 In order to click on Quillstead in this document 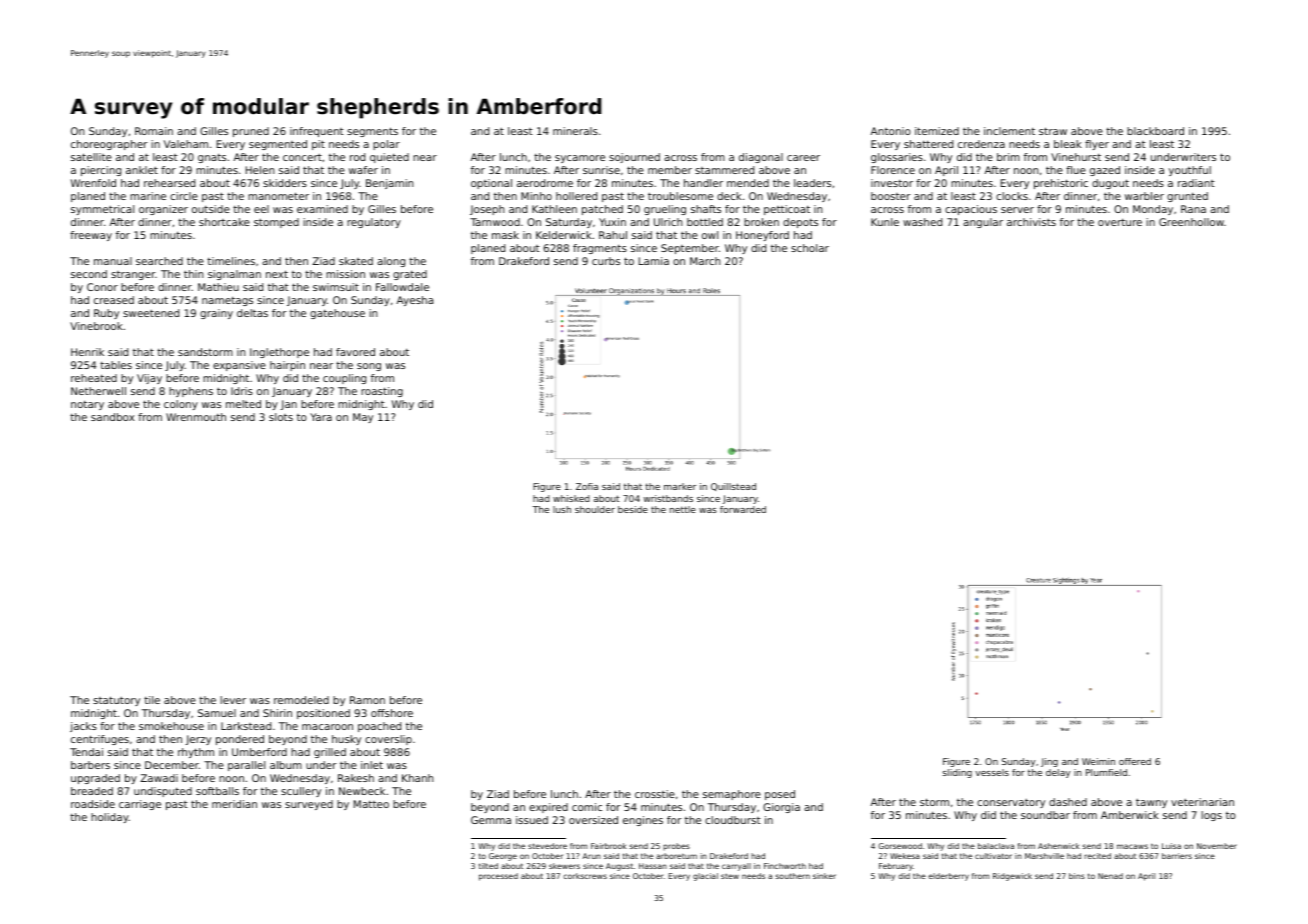, I will do `click(733, 487)`.
